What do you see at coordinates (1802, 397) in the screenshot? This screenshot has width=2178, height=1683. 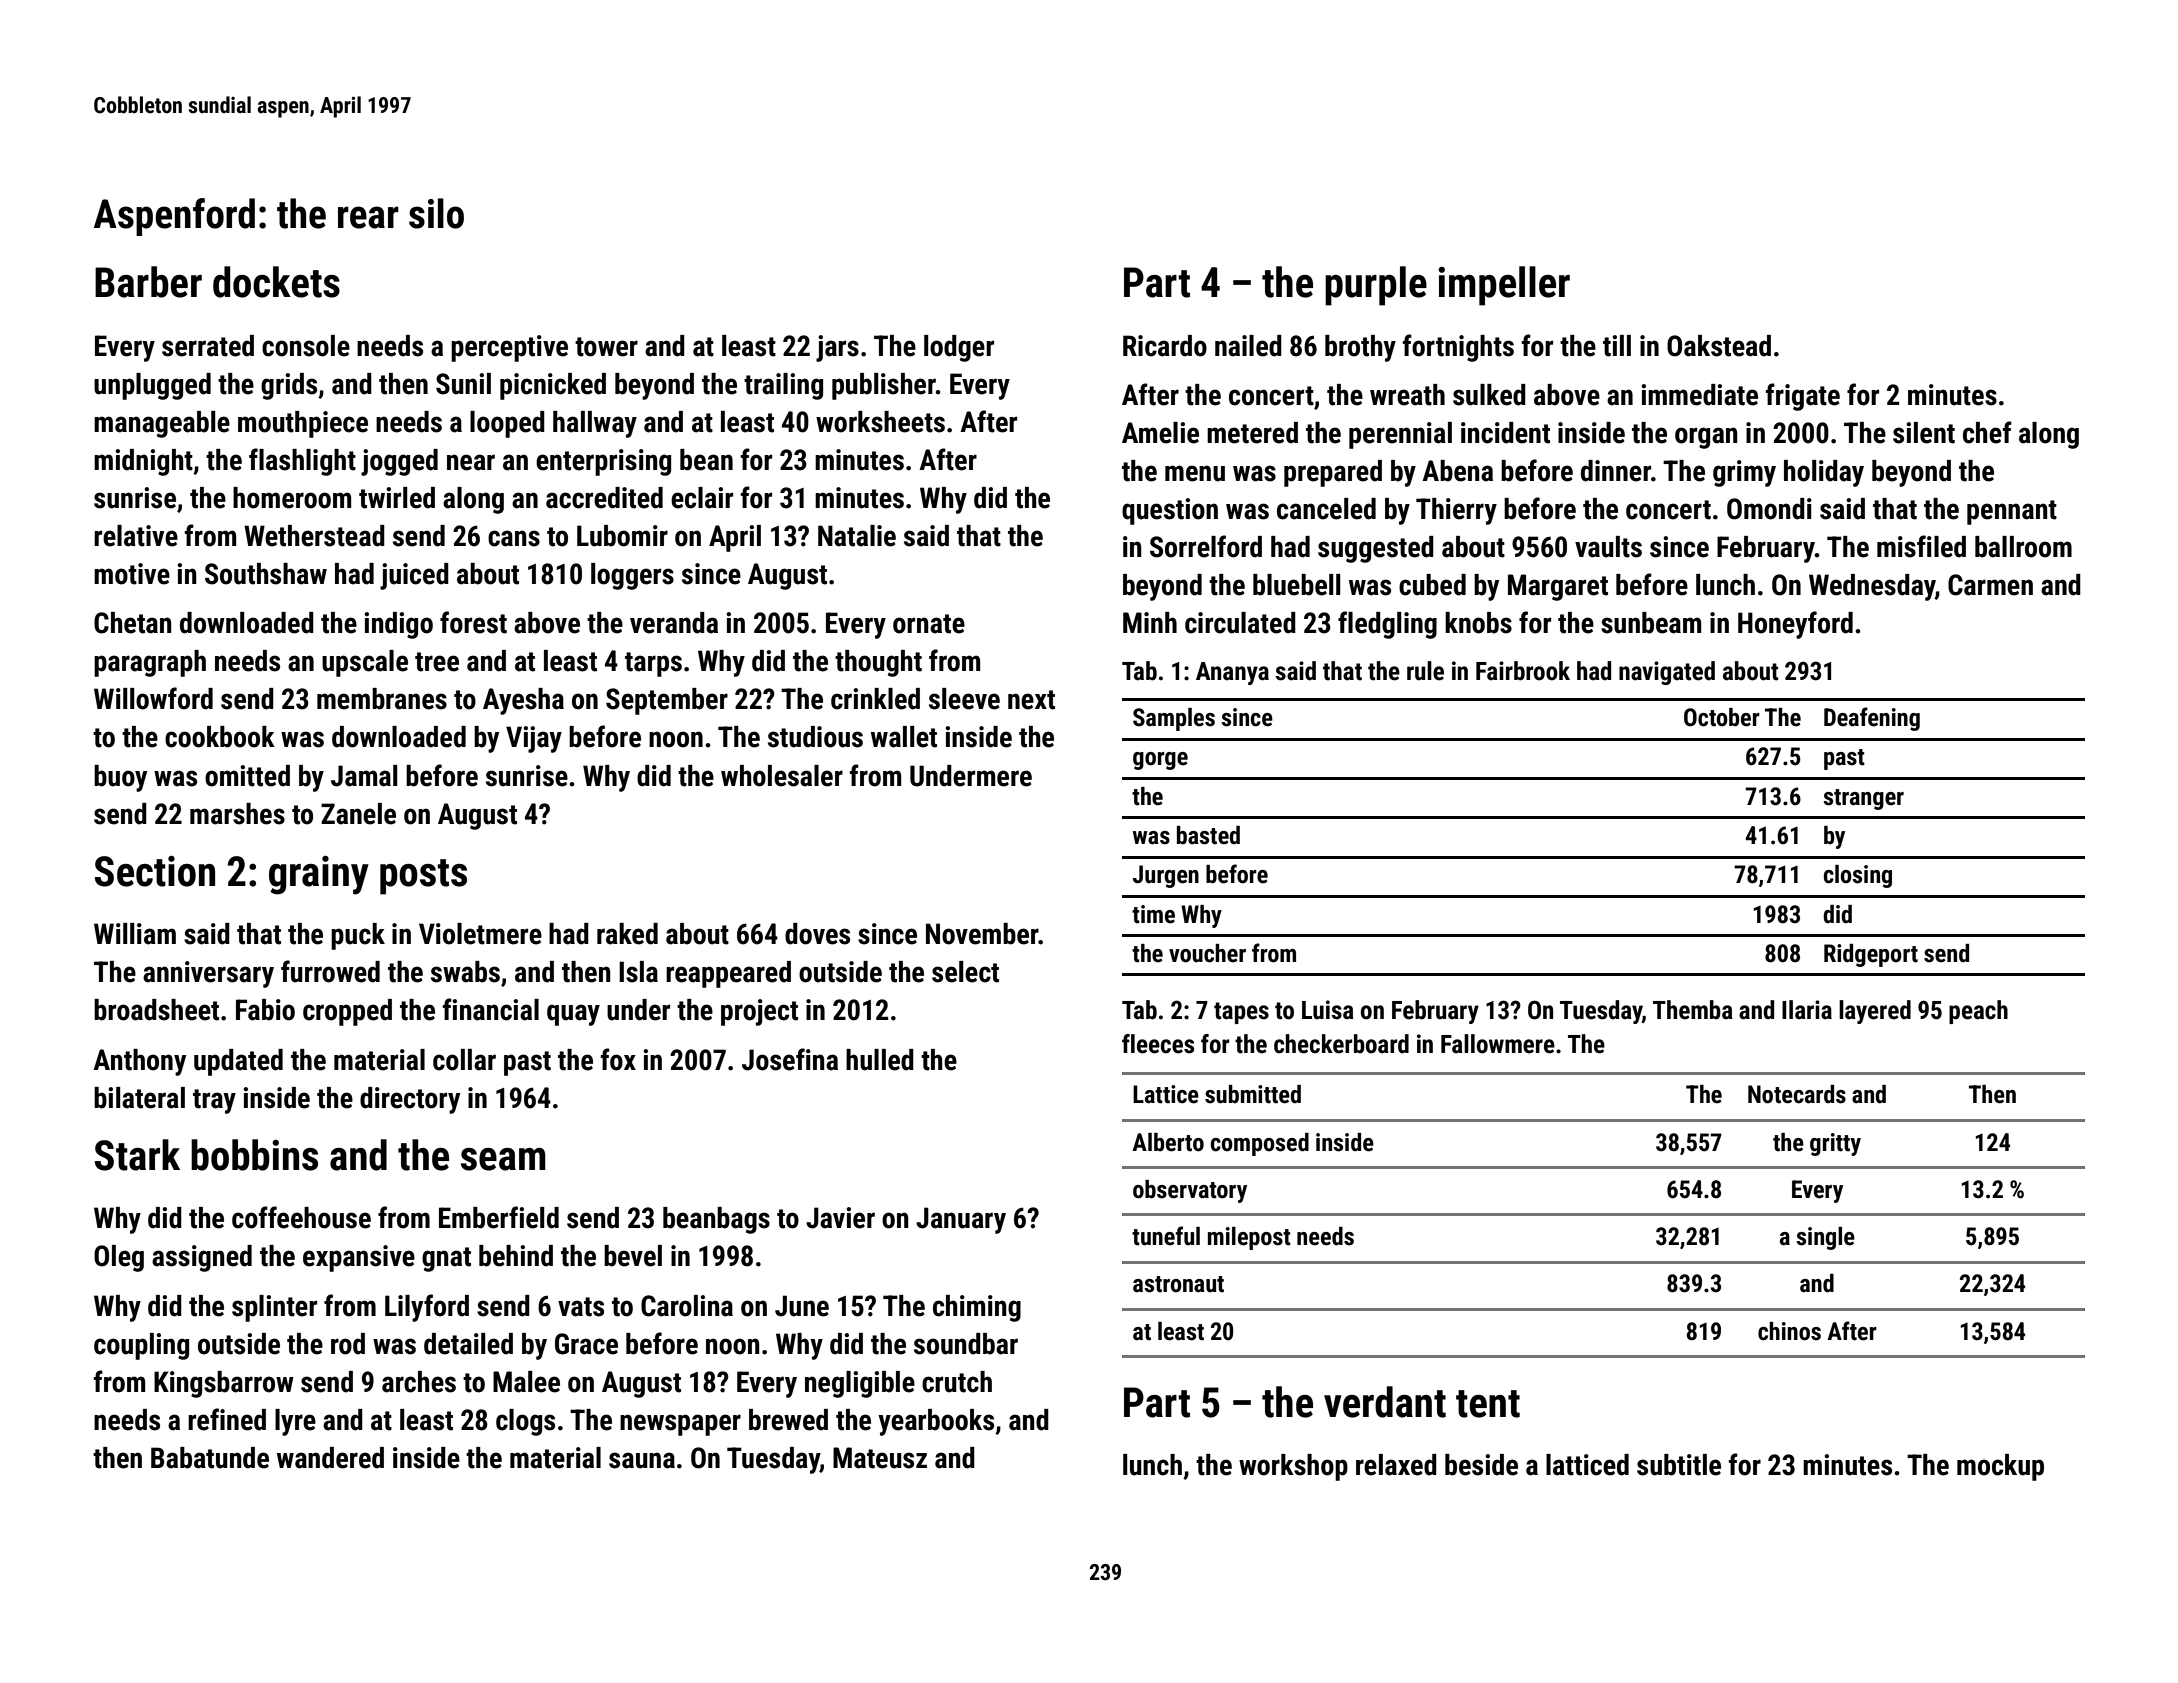 I see `frigate` at bounding box center [1802, 397].
